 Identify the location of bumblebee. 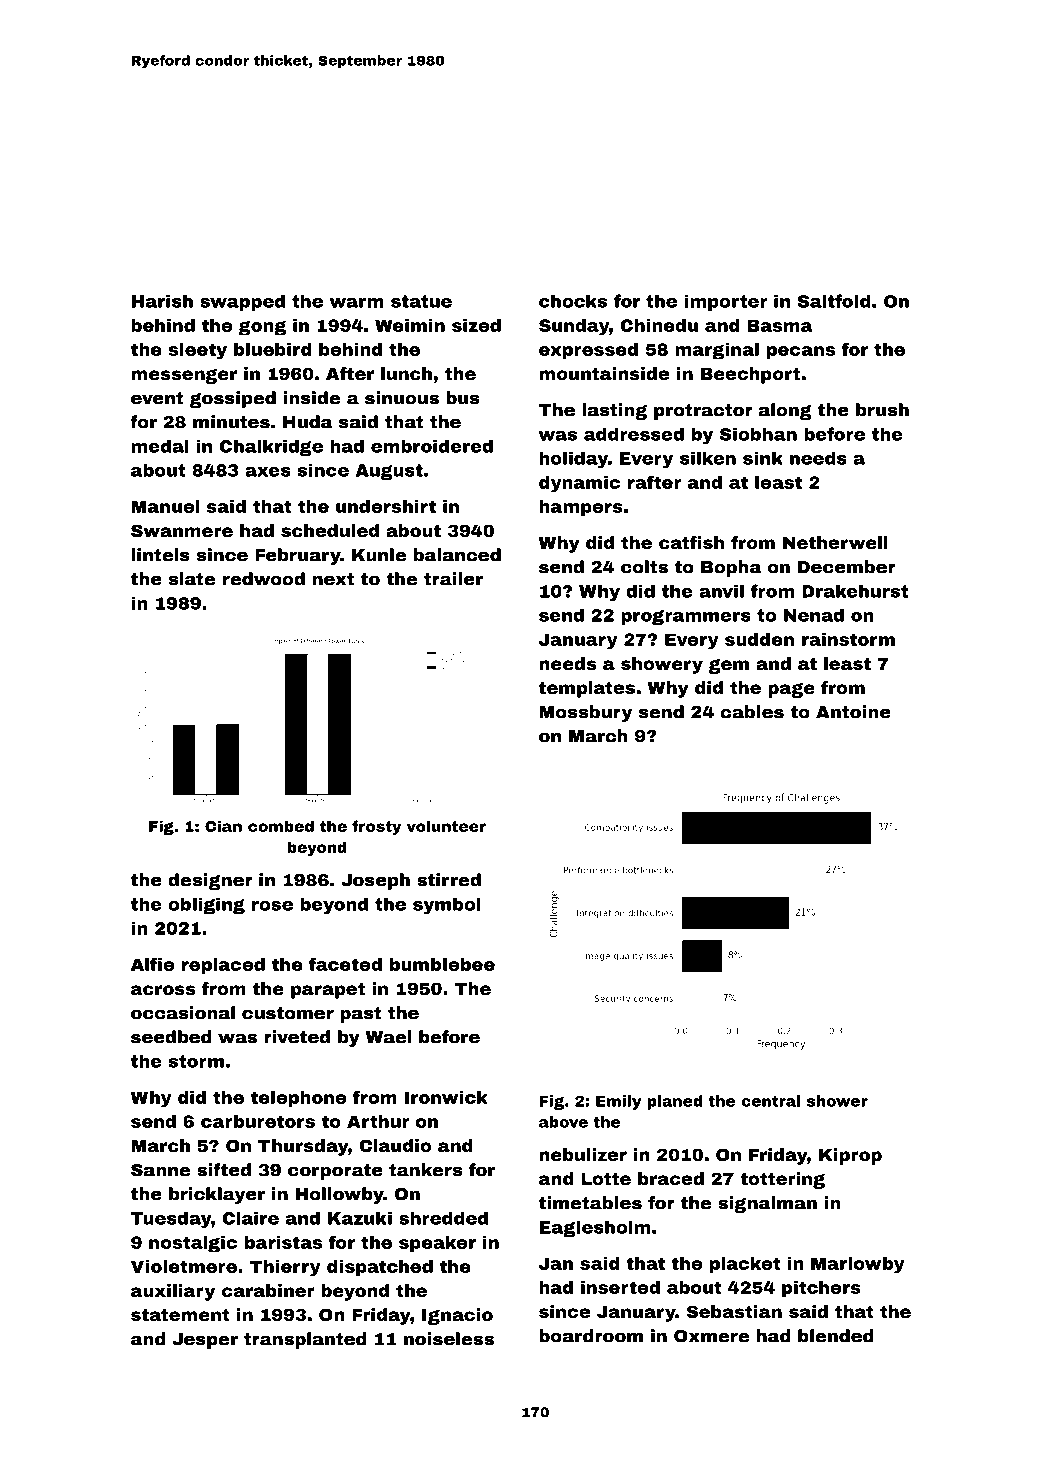
(442, 964).
